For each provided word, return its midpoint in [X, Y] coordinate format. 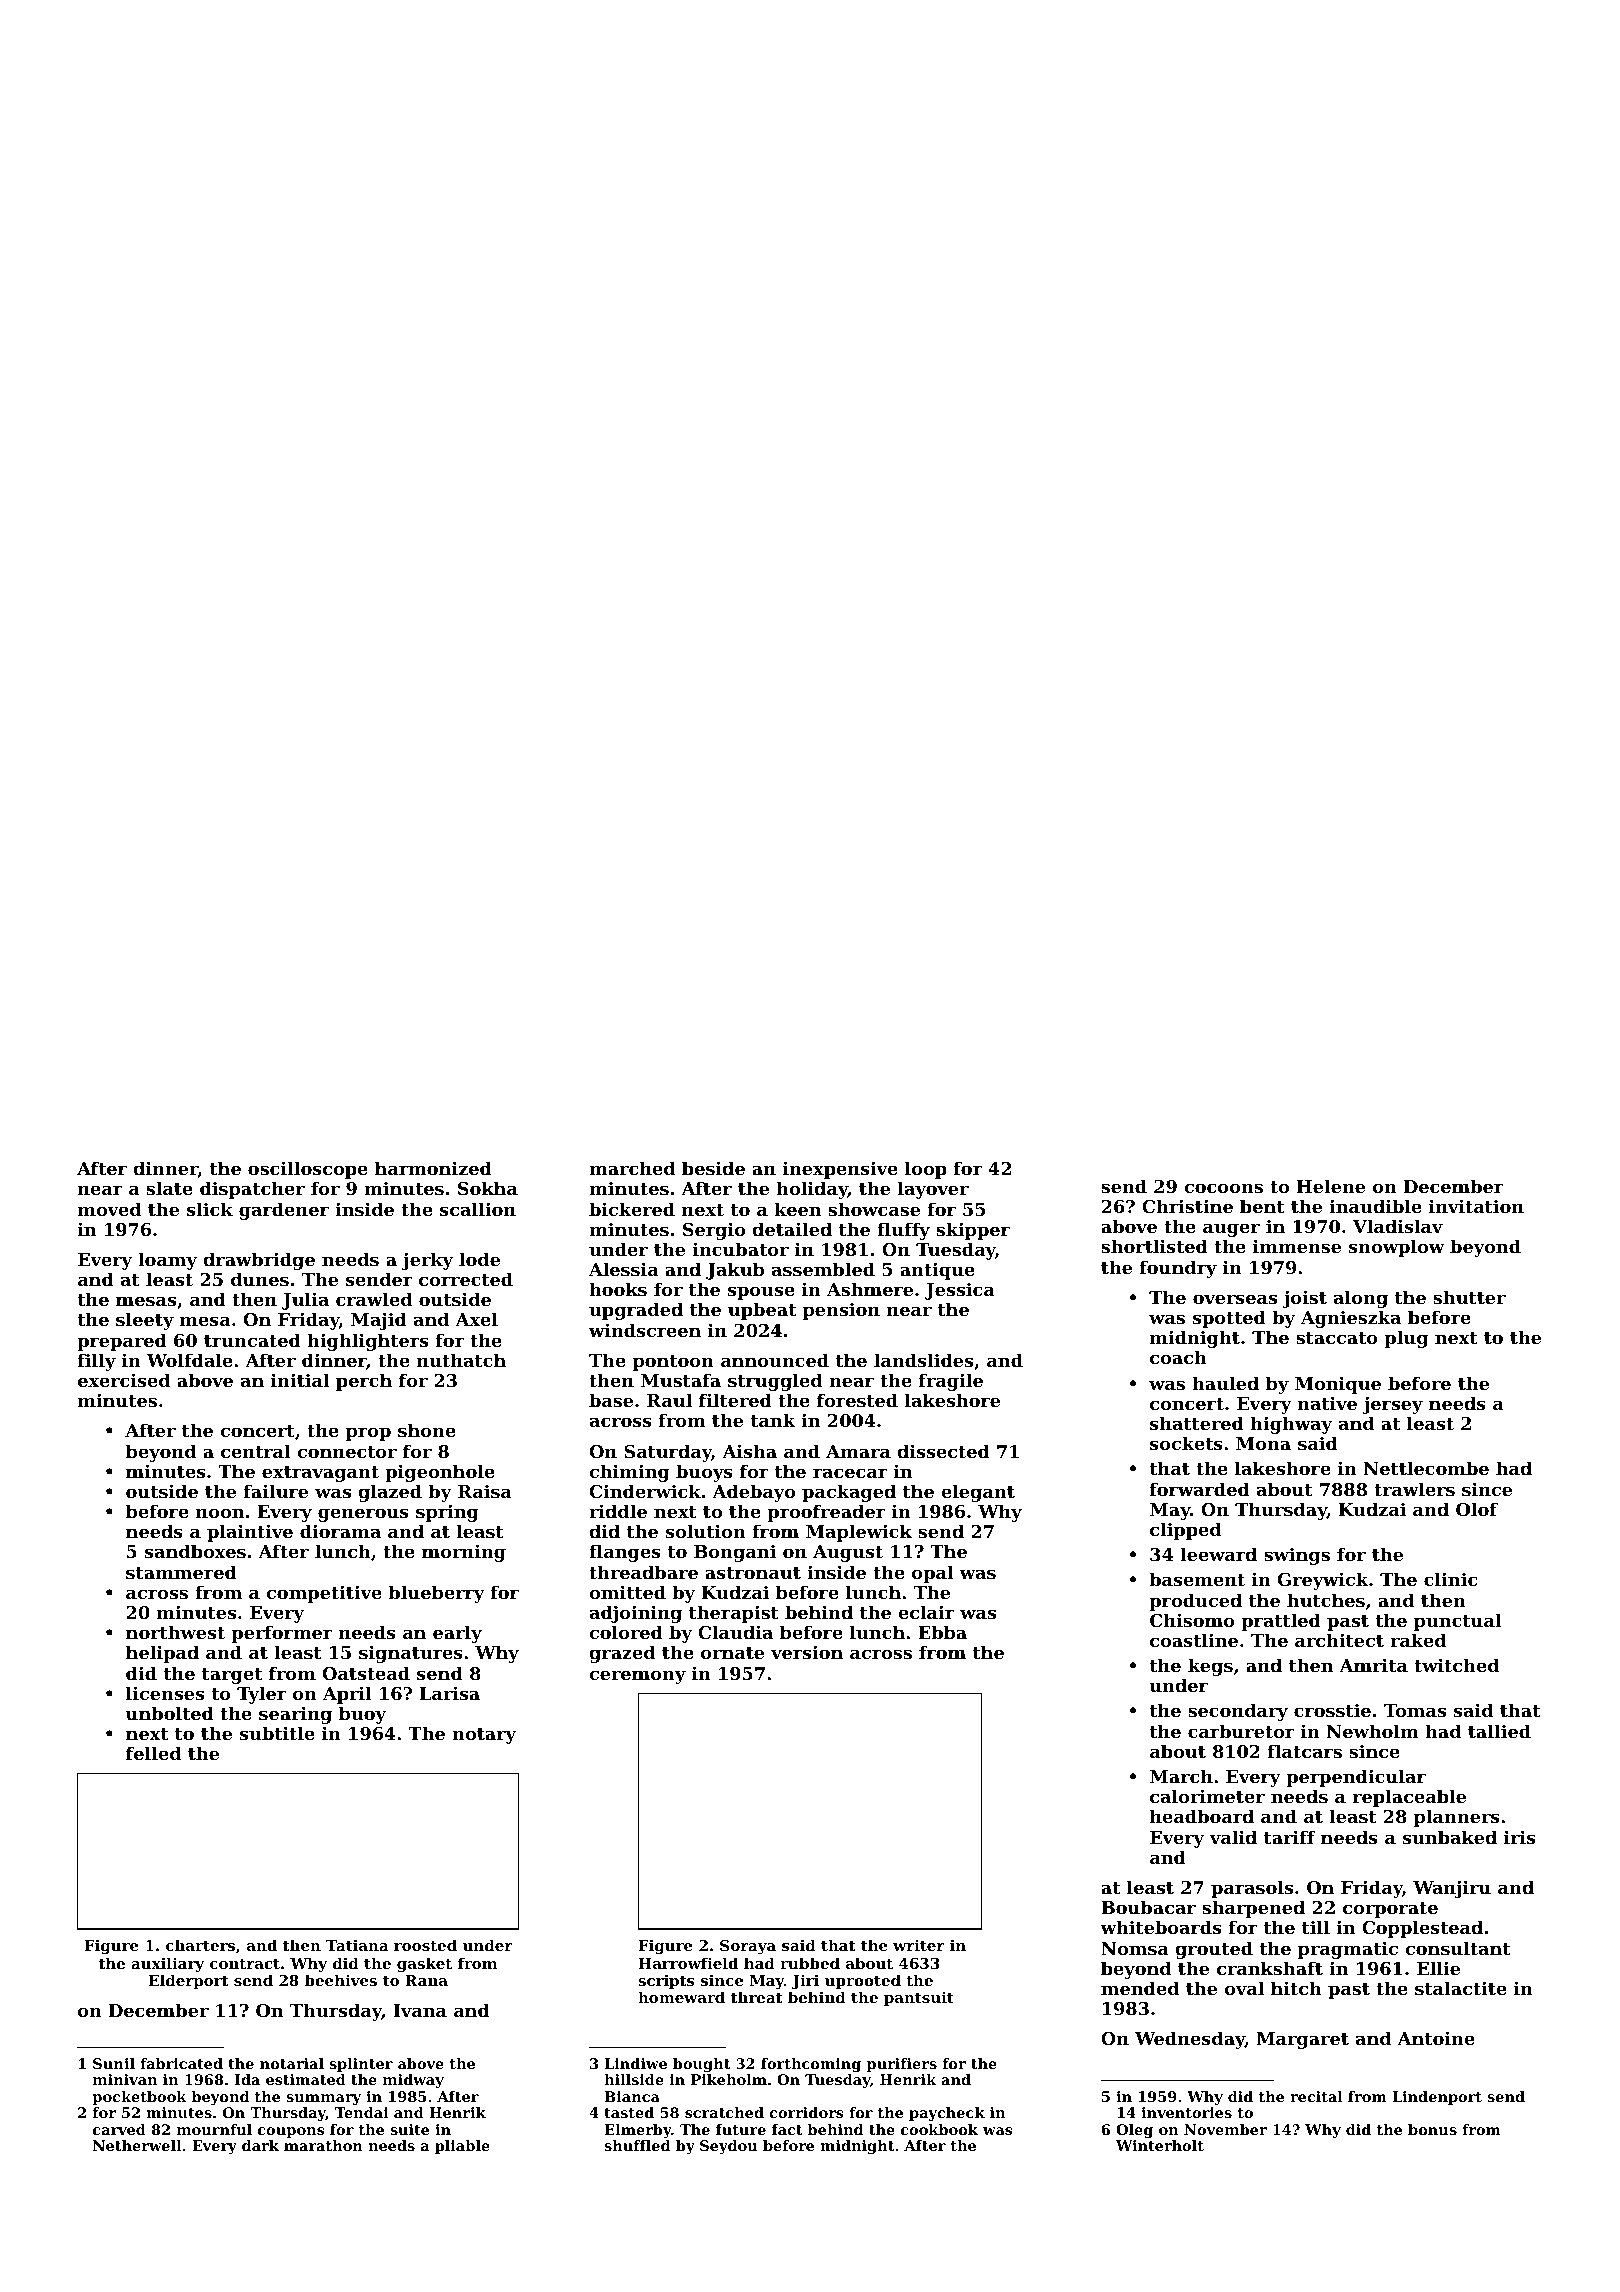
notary [484, 1736]
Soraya [748, 1947]
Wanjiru [1452, 1889]
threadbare [643, 1572]
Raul [669, 1400]
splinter [361, 2065]
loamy [167, 1261]
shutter [1469, 1297]
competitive [324, 1594]
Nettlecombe [1426, 1468]
